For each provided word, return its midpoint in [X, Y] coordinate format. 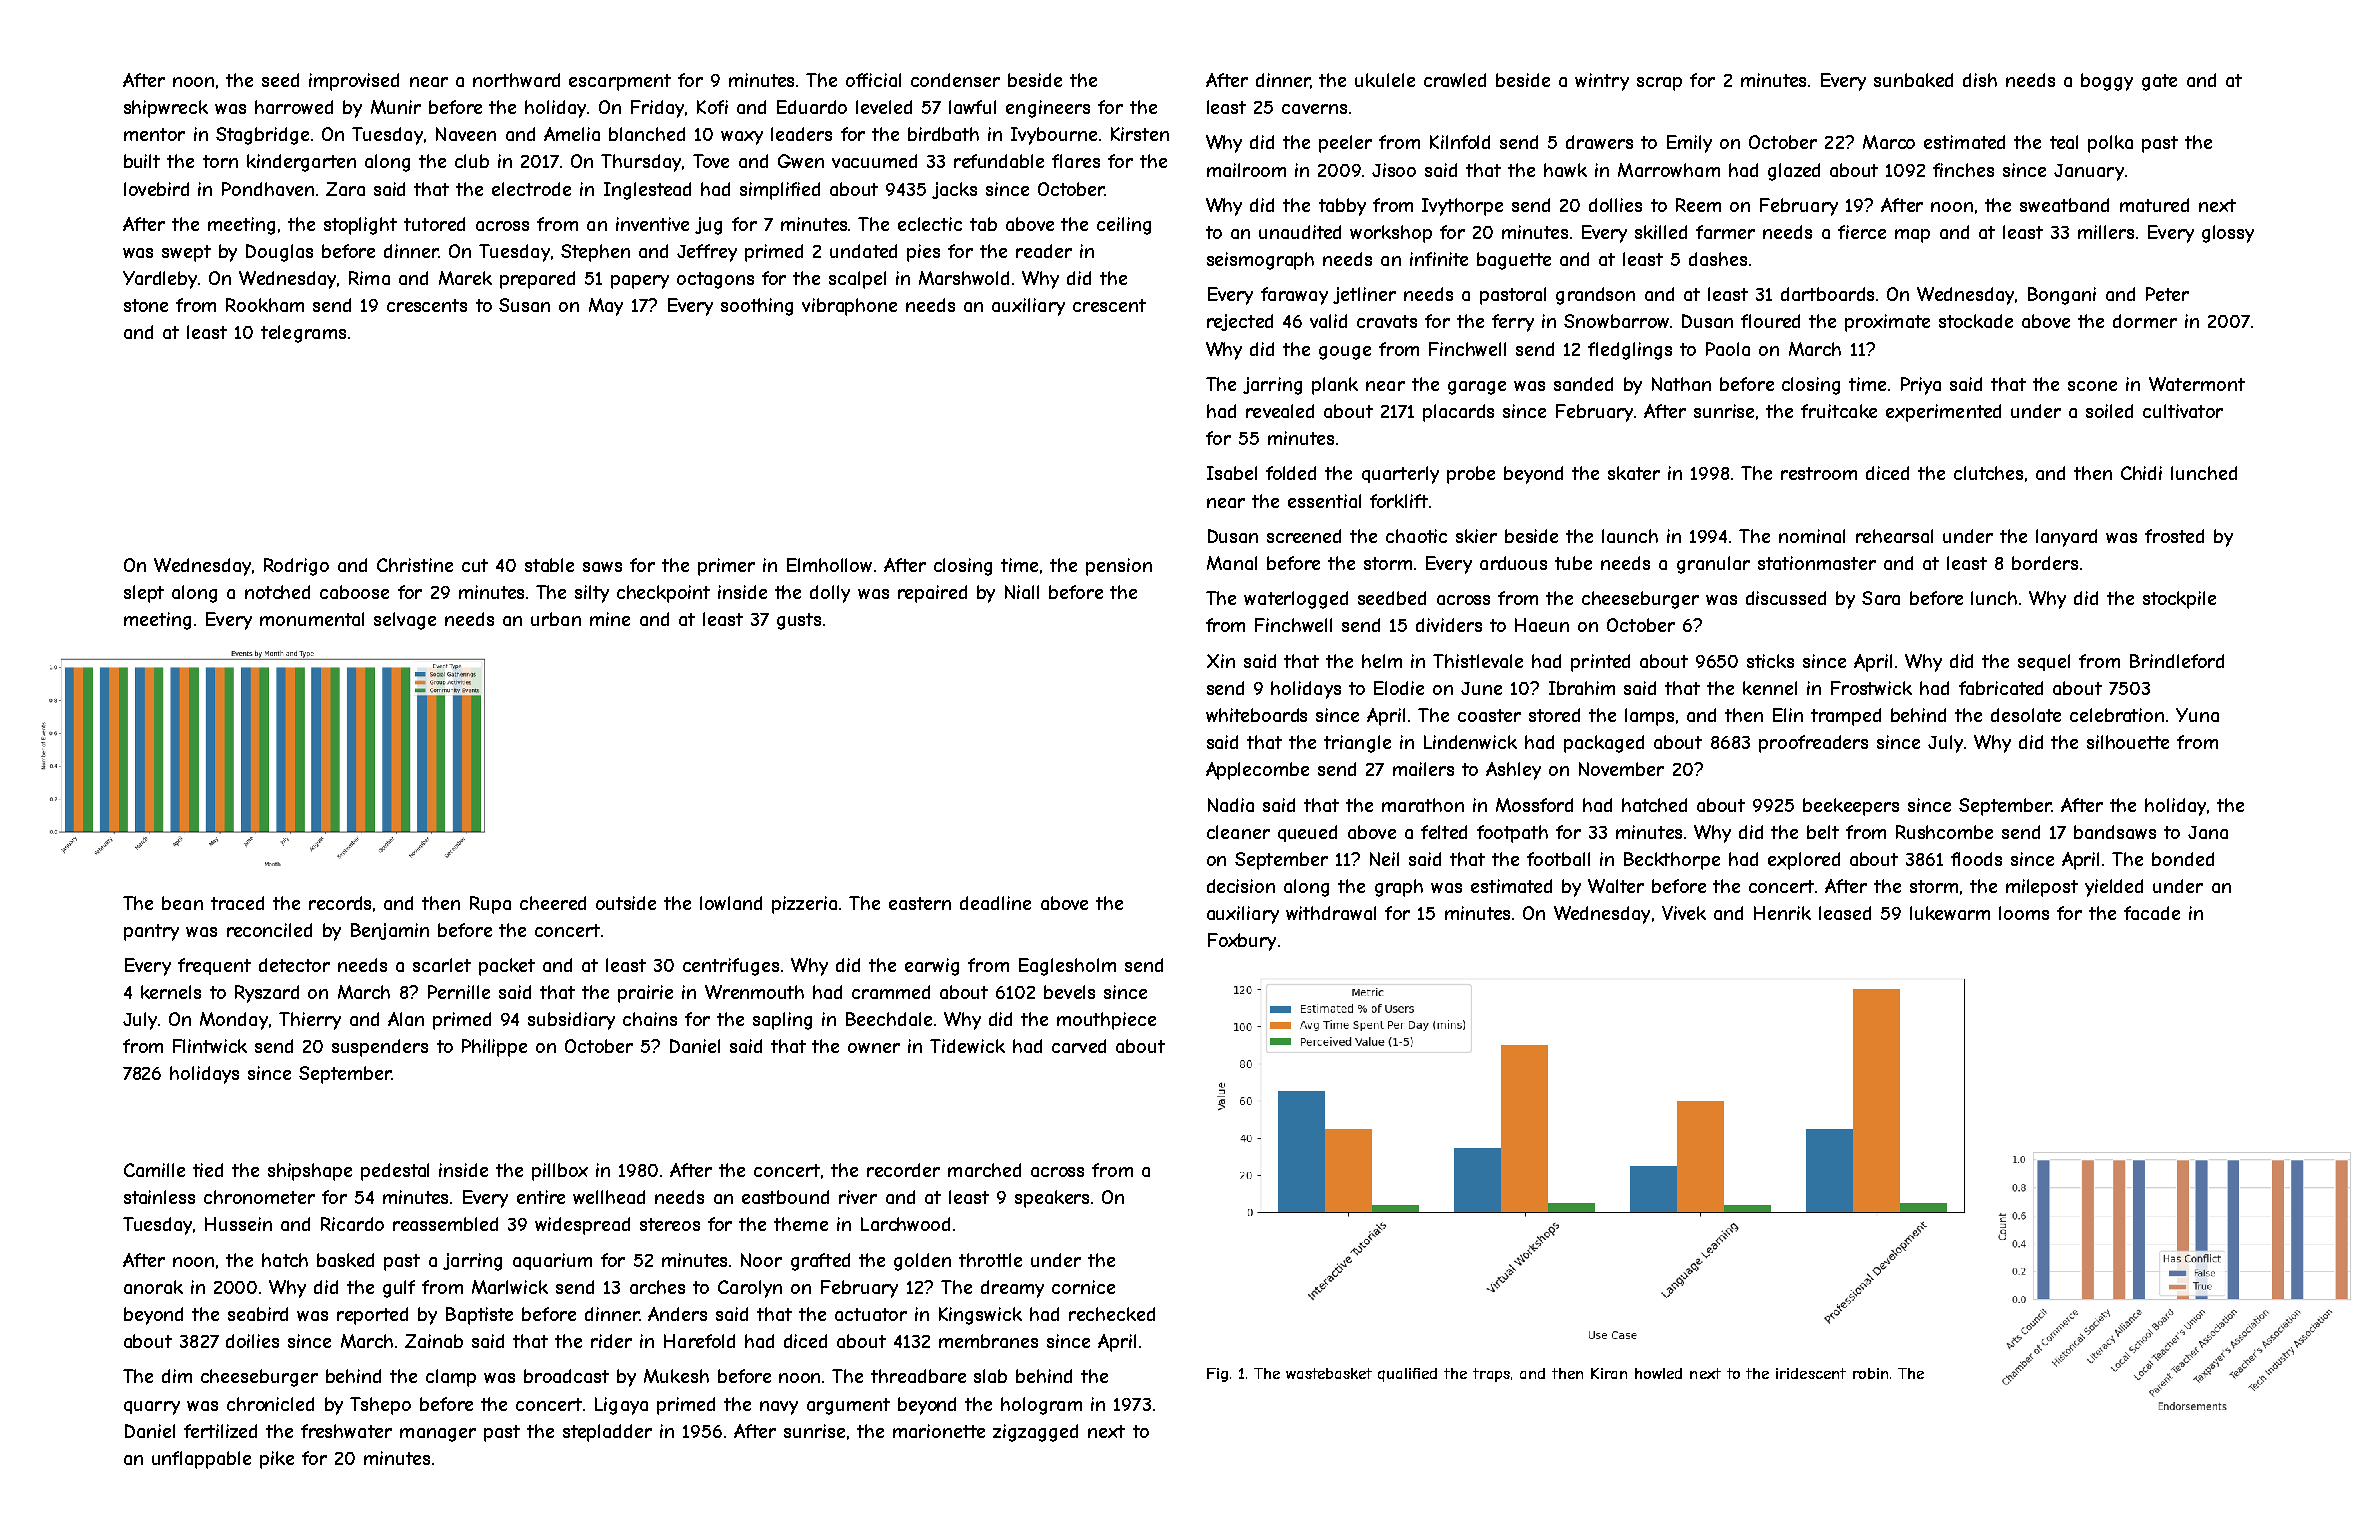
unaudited [1300, 232]
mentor [154, 134]
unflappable [201, 1460]
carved [1079, 1046]
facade [2152, 913]
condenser [955, 80]
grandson [1595, 296]
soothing [757, 307]
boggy [2107, 82]
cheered [553, 903]
